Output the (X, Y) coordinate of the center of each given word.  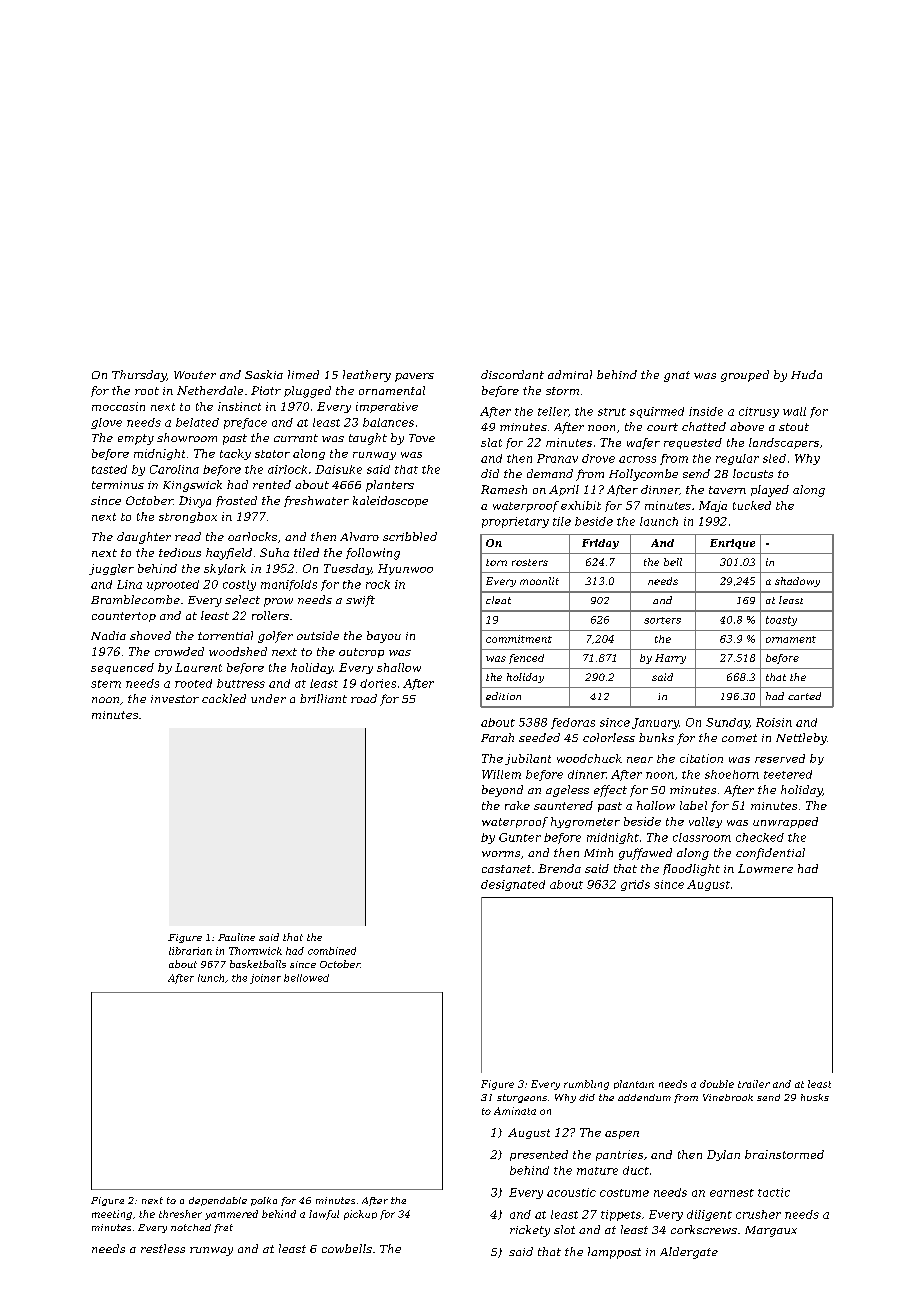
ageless (567, 791)
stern (106, 684)
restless (163, 1248)
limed (303, 374)
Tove (422, 438)
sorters (662, 620)
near (640, 760)
